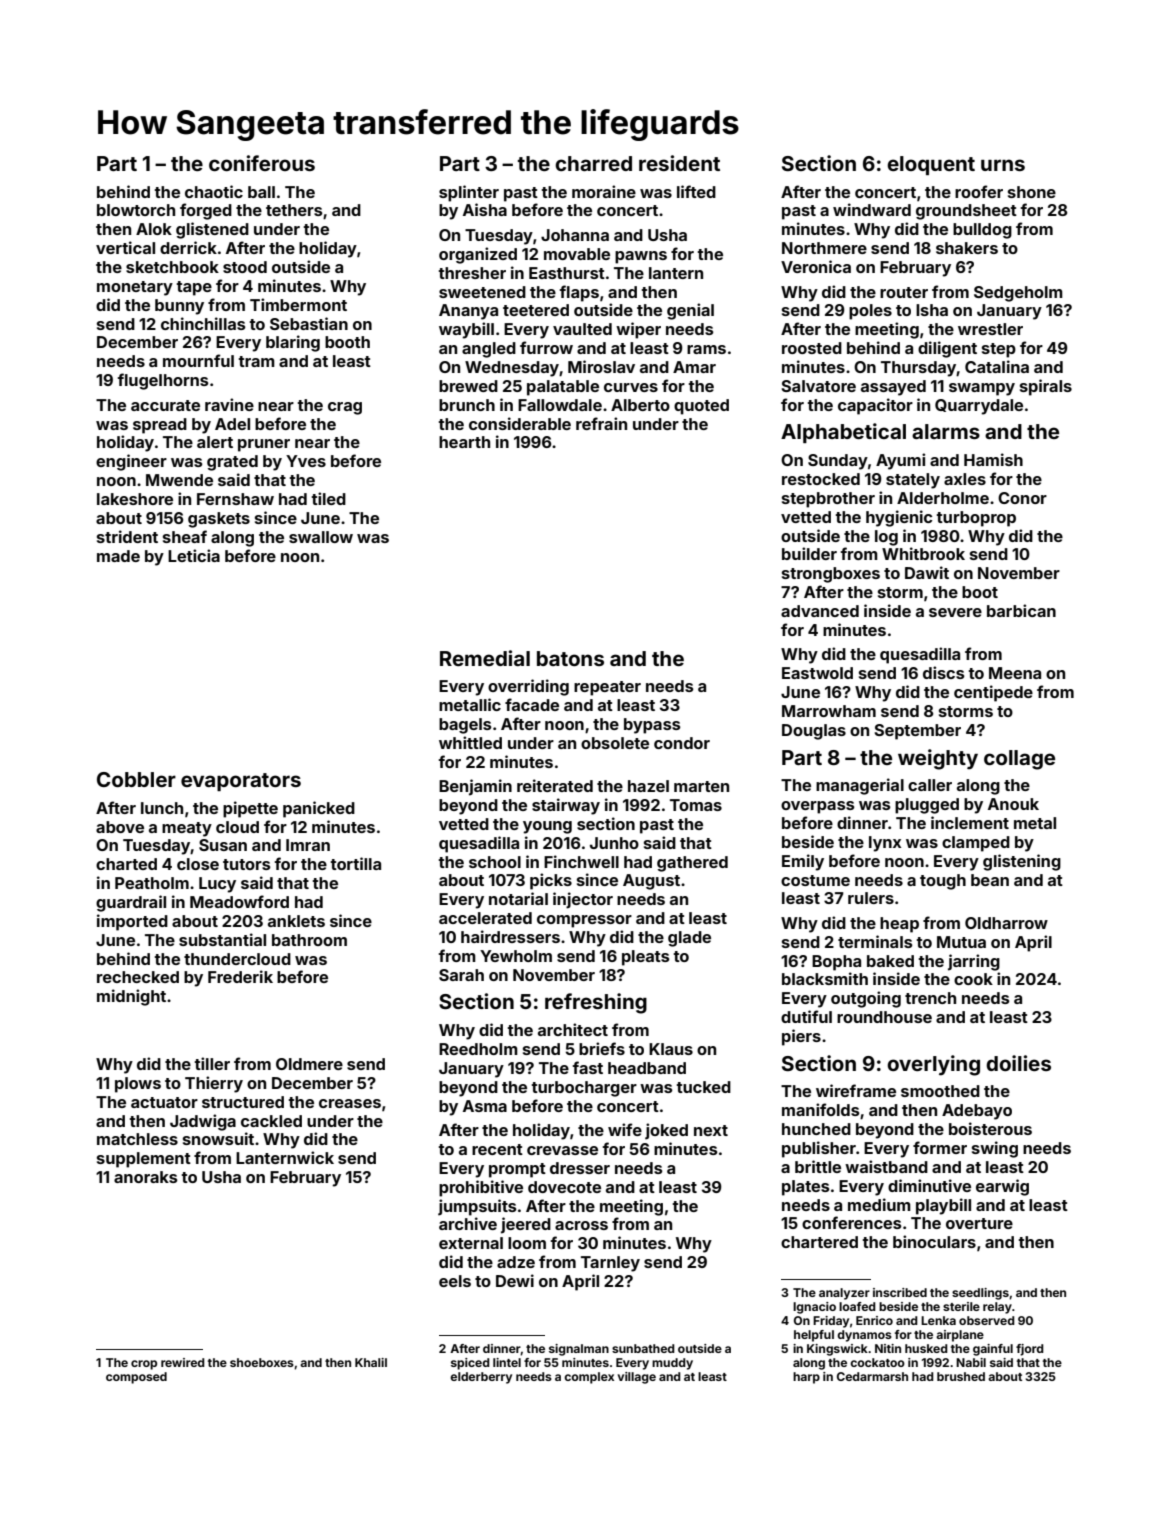  Describe the element at coordinates (138, 1085) in the screenshot. I see `plows` at that location.
